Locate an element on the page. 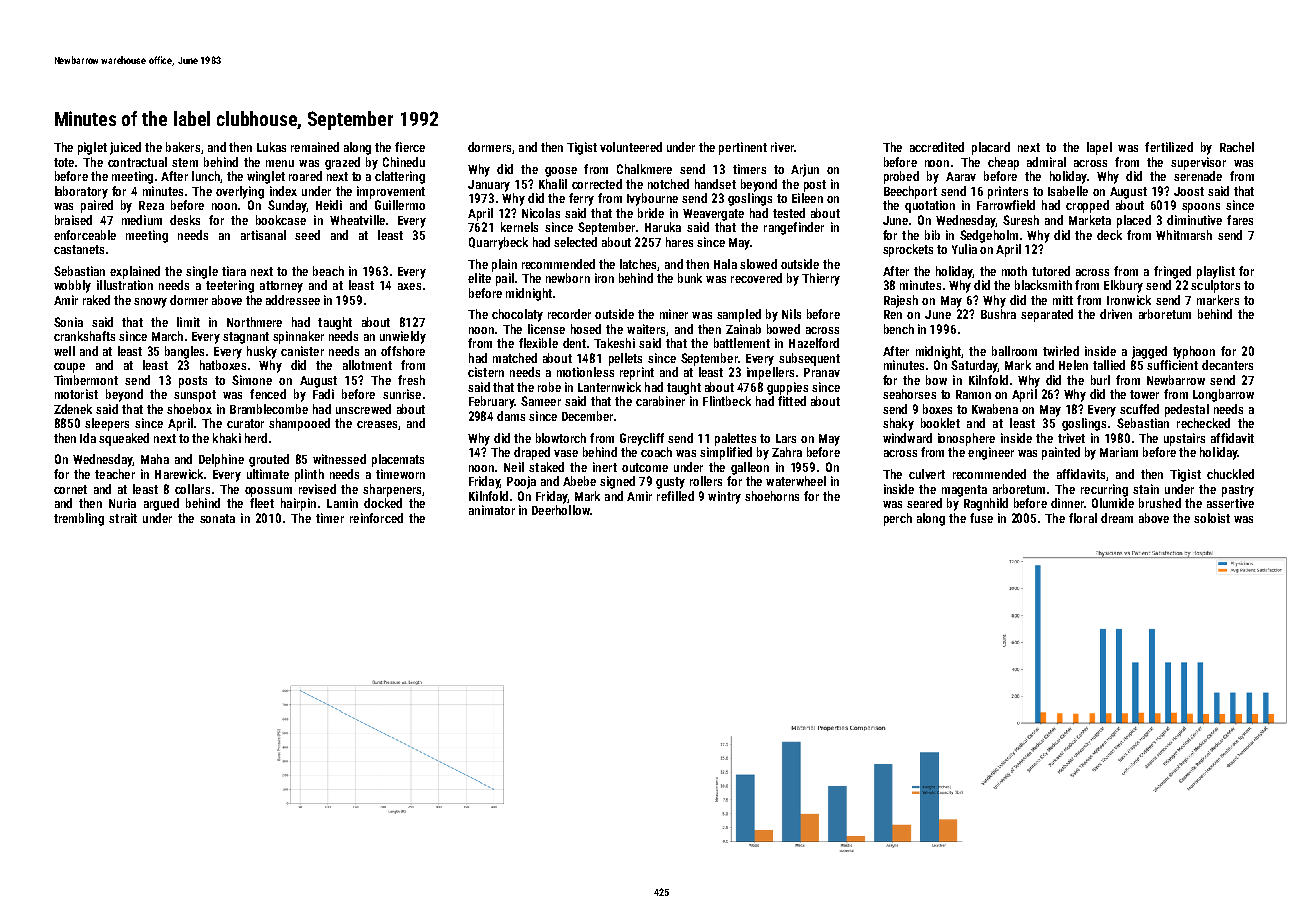 This document has height=924, width=1308. elite is located at coordinates (479, 278).
